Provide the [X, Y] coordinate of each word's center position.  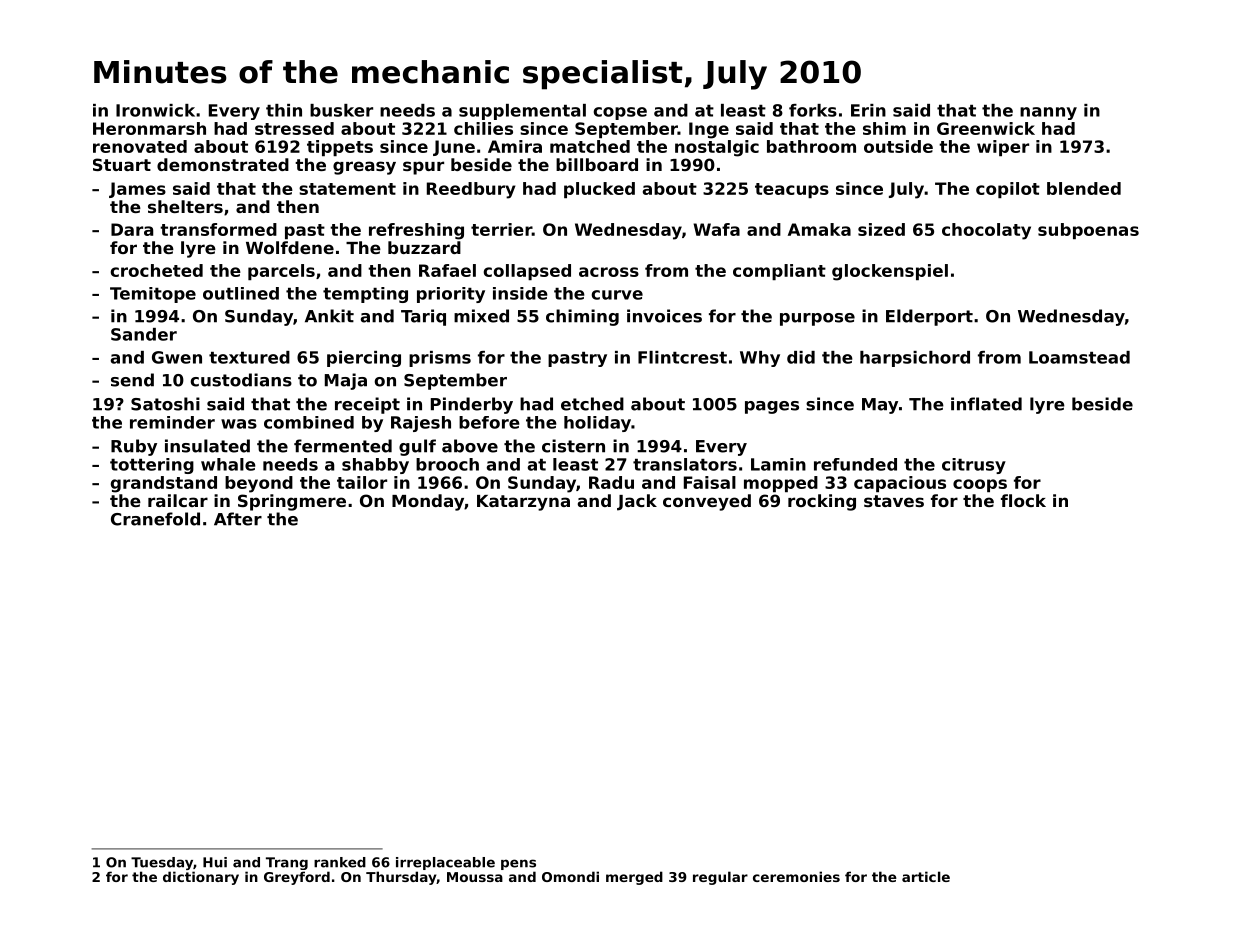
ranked [340, 862]
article [926, 876]
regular [720, 878]
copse [620, 113]
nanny [1048, 113]
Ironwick [155, 110]
